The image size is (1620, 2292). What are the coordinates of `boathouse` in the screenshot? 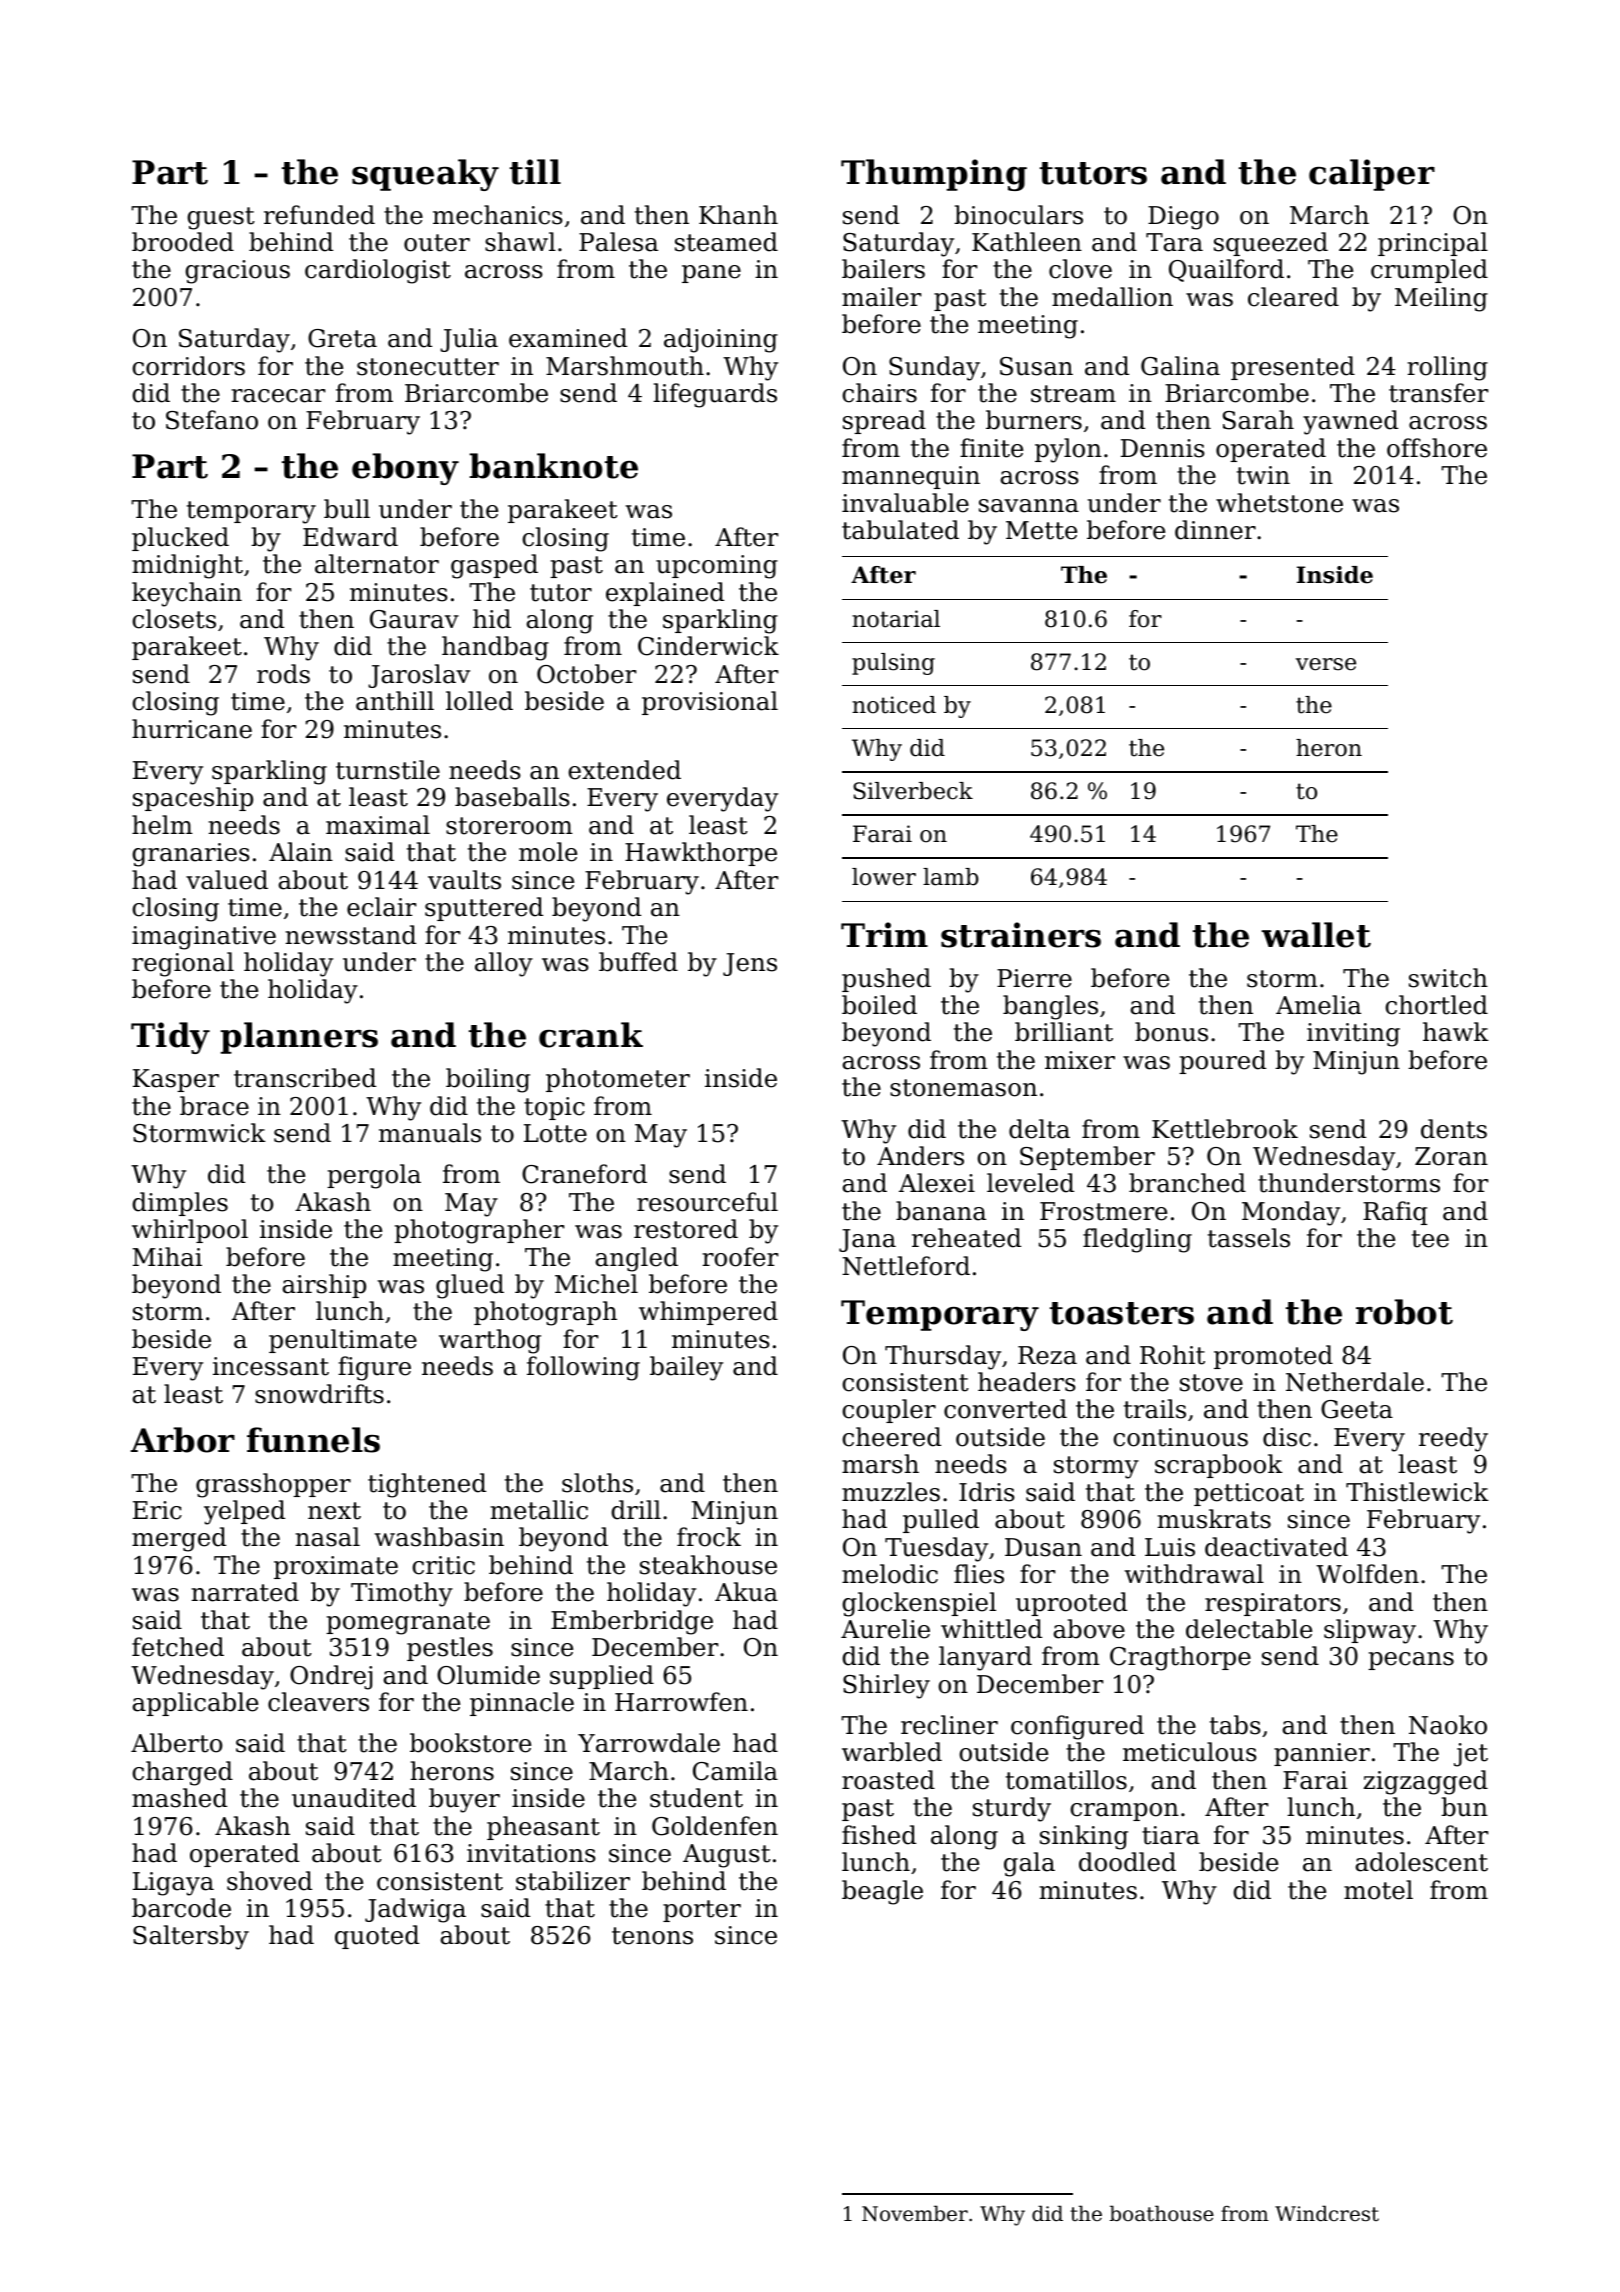 It's located at (1162, 2213).
